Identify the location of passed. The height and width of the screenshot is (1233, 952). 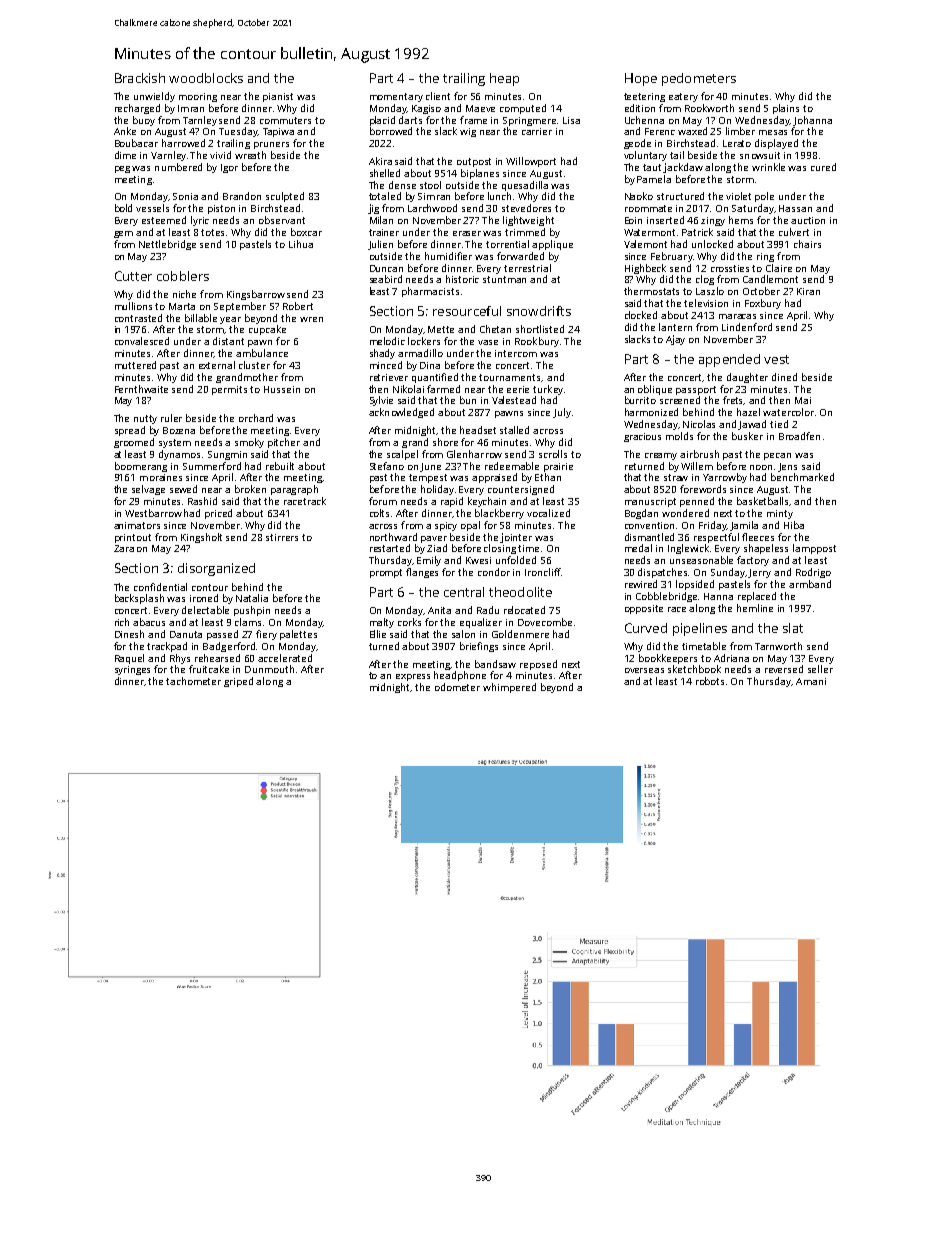
(222, 635).
